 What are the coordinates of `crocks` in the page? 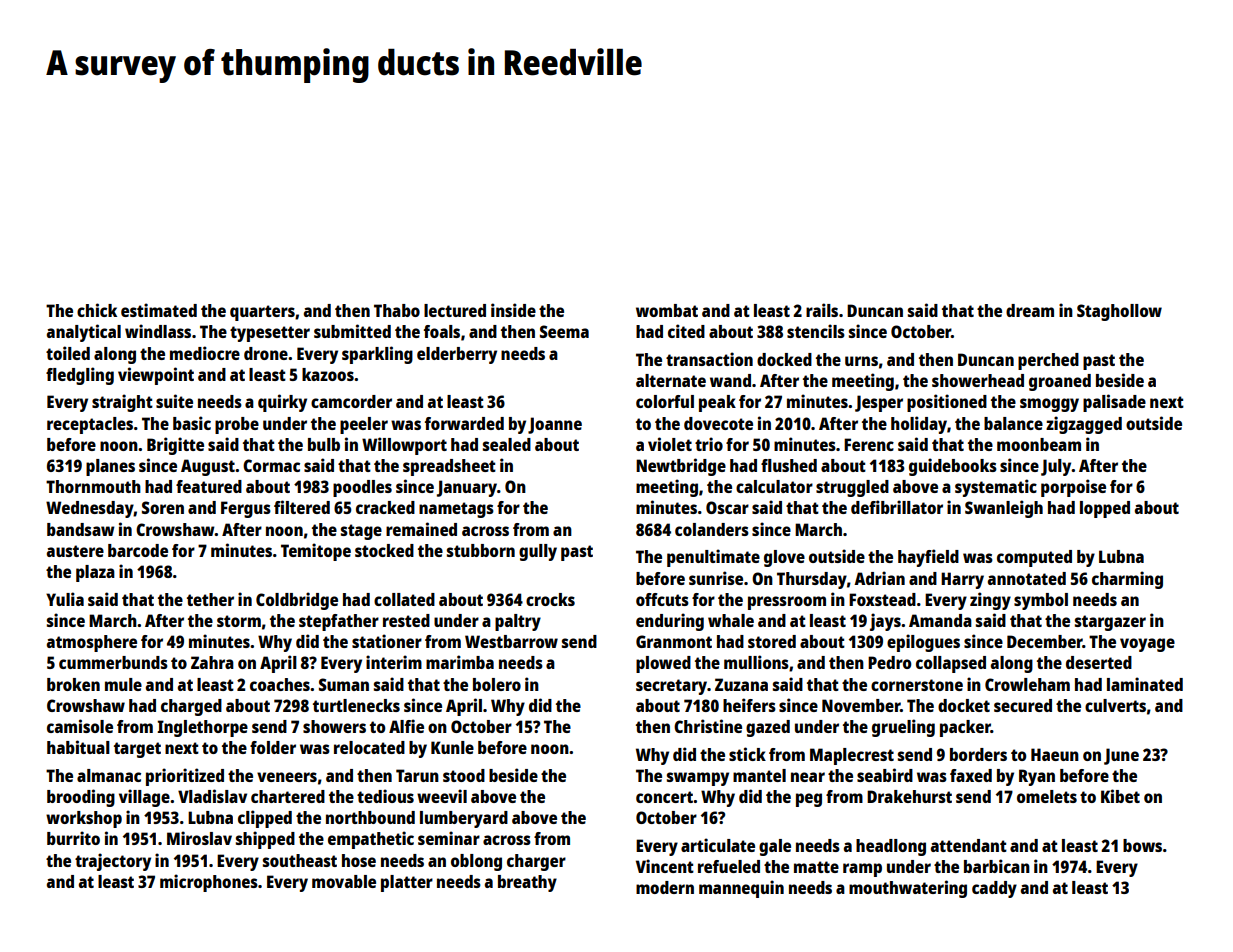 It's located at (550, 599).
